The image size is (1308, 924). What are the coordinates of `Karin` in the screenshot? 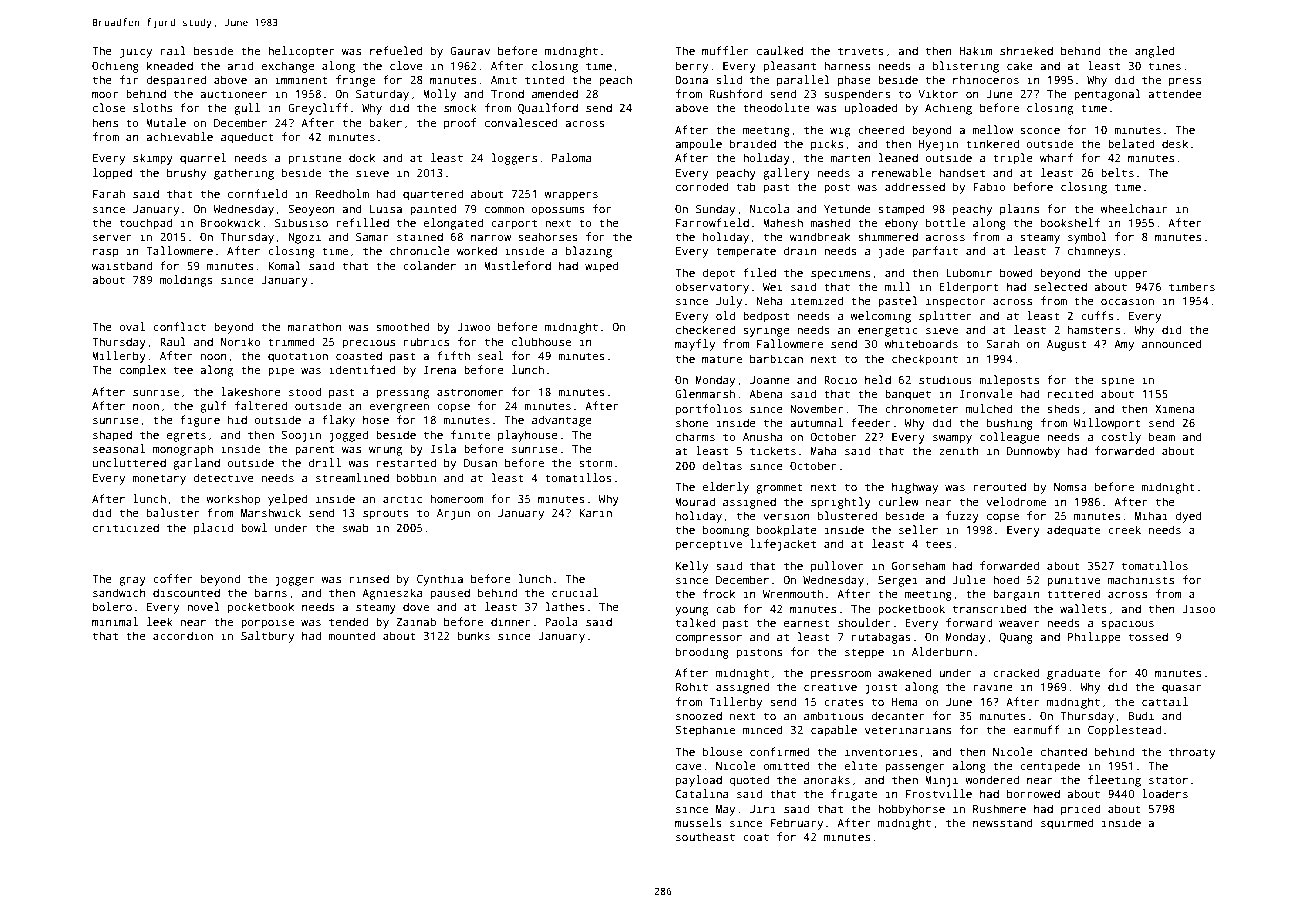 It's located at (595, 512).
